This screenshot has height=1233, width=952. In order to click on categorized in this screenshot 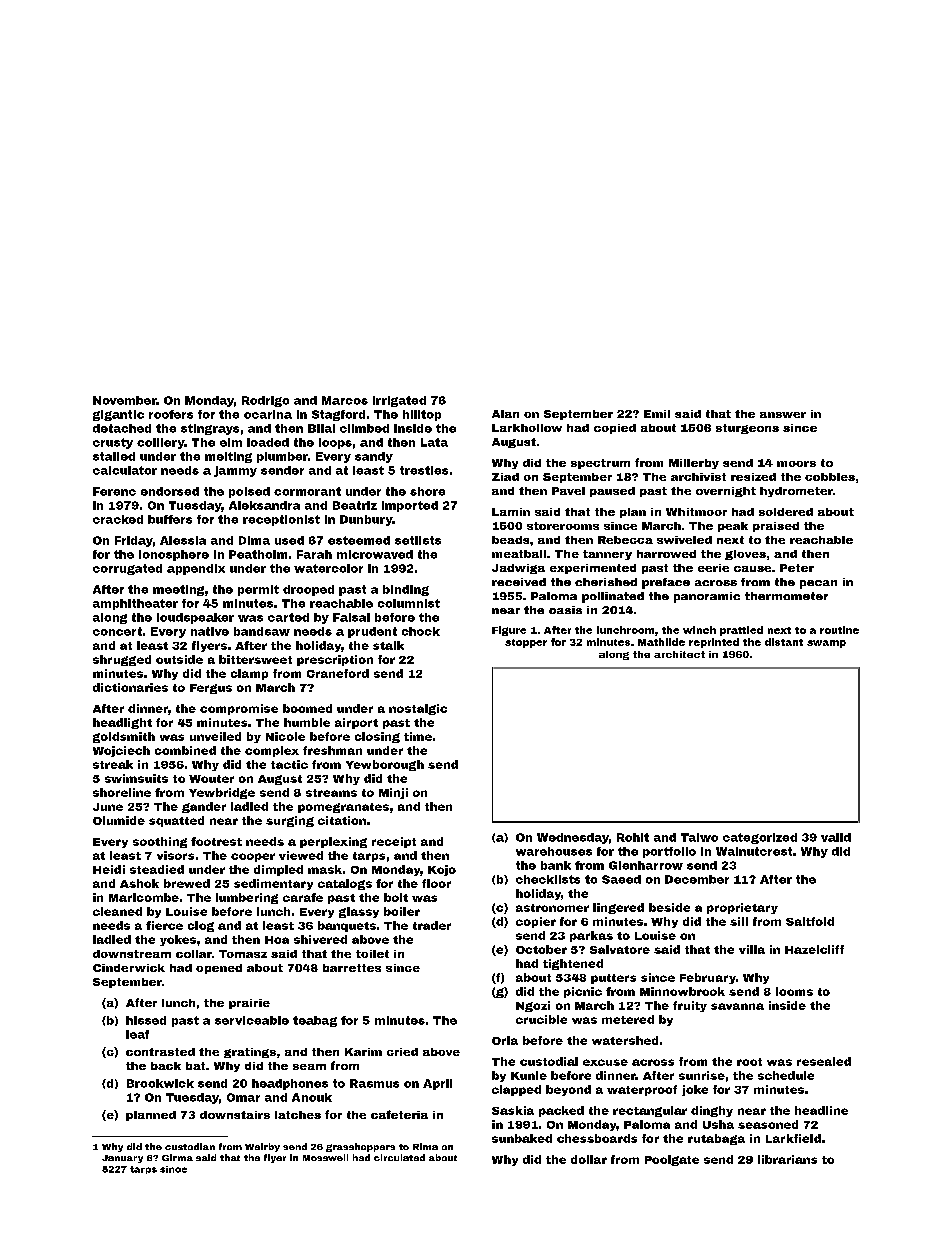, I will do `click(760, 838)`.
